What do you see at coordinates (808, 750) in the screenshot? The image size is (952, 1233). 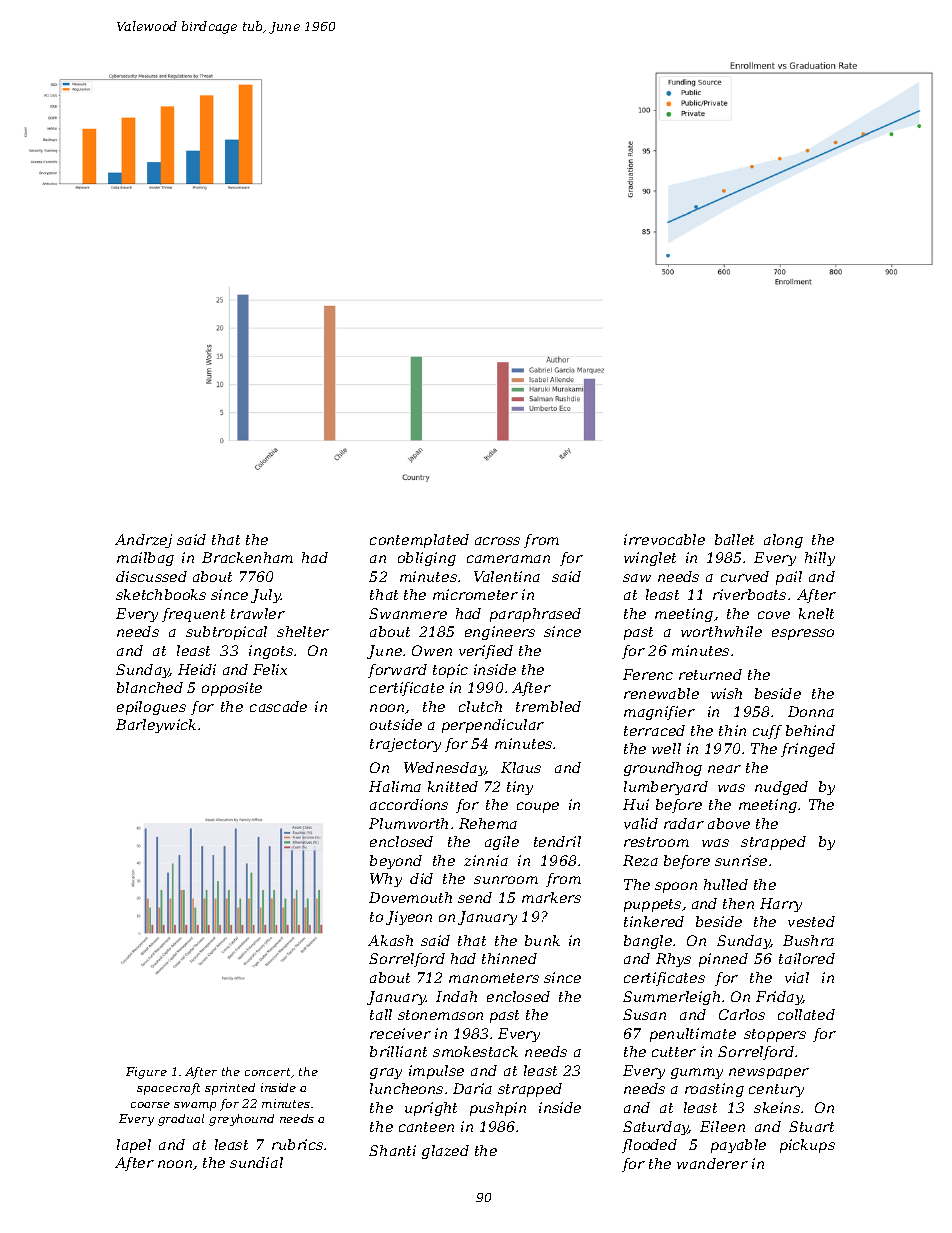 I see `fringed` at bounding box center [808, 750].
